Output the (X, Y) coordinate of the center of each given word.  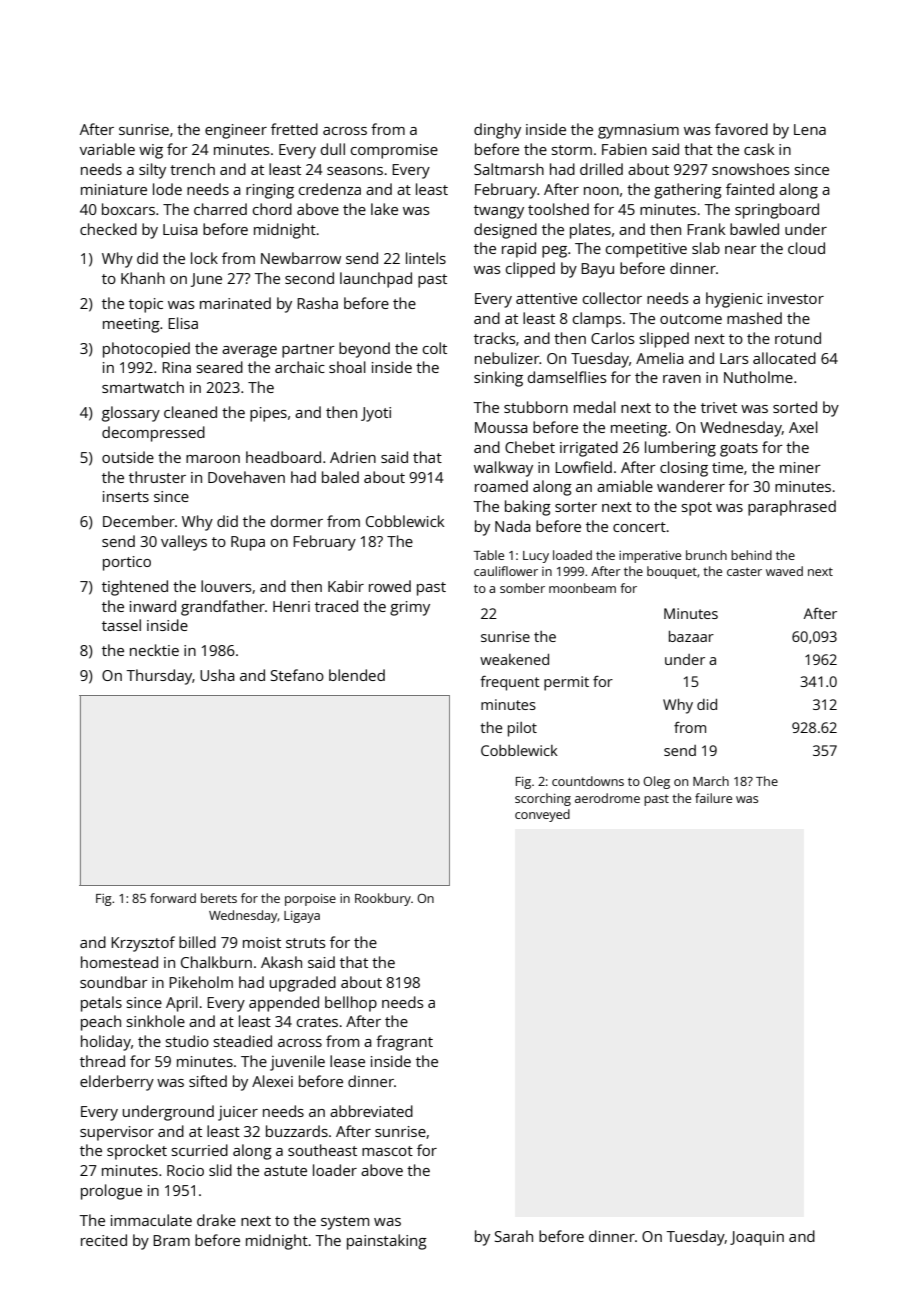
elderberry (117, 1083)
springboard (777, 211)
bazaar (691, 636)
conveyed (542, 815)
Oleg (656, 782)
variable (107, 149)
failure (713, 798)
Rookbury (383, 899)
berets (219, 898)
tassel (121, 625)
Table (489, 555)
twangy (499, 212)
